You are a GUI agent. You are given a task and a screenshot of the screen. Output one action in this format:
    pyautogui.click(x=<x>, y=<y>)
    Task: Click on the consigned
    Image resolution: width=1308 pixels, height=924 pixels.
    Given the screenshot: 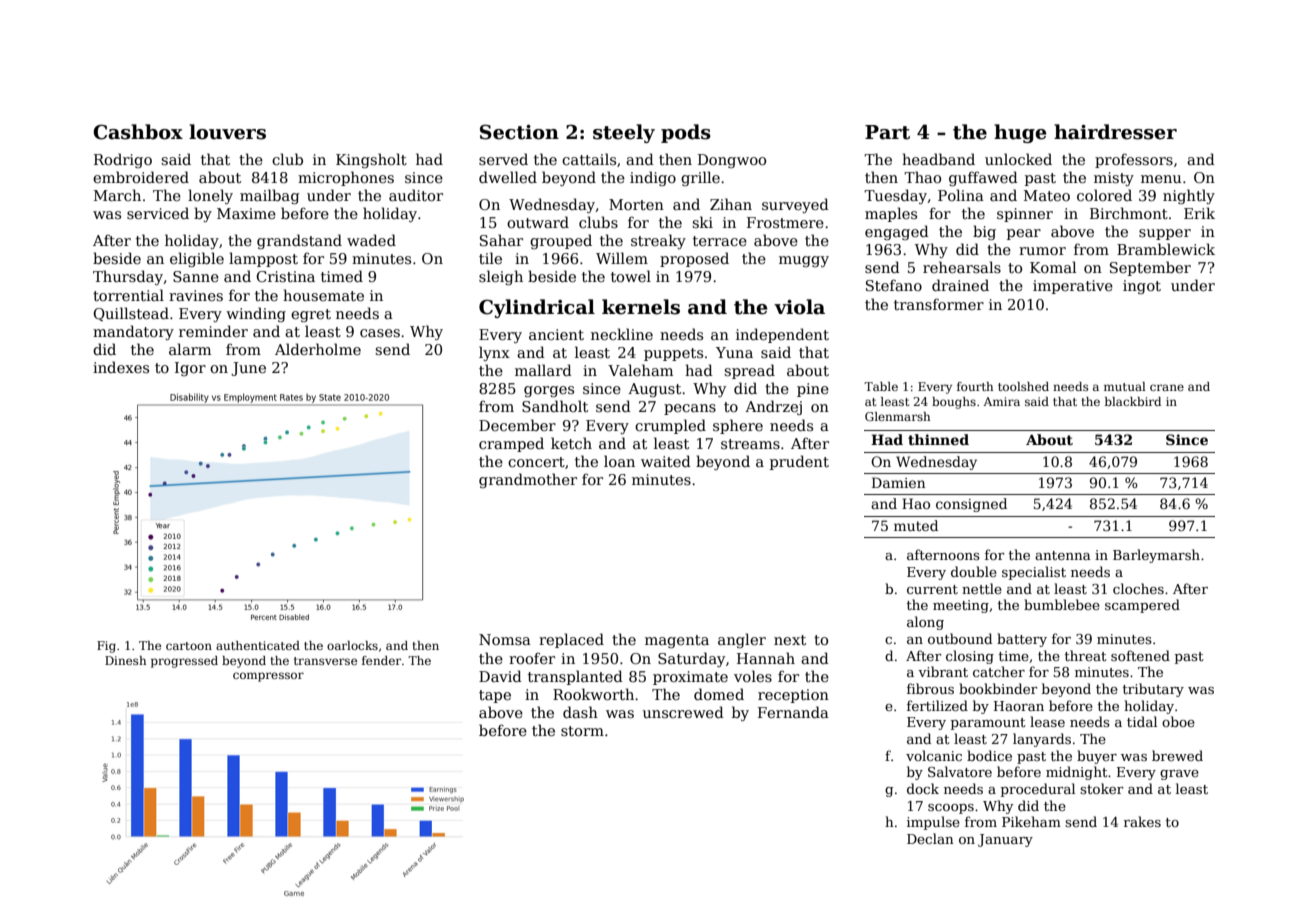 What is the action you would take?
    pyautogui.click(x=971, y=505)
